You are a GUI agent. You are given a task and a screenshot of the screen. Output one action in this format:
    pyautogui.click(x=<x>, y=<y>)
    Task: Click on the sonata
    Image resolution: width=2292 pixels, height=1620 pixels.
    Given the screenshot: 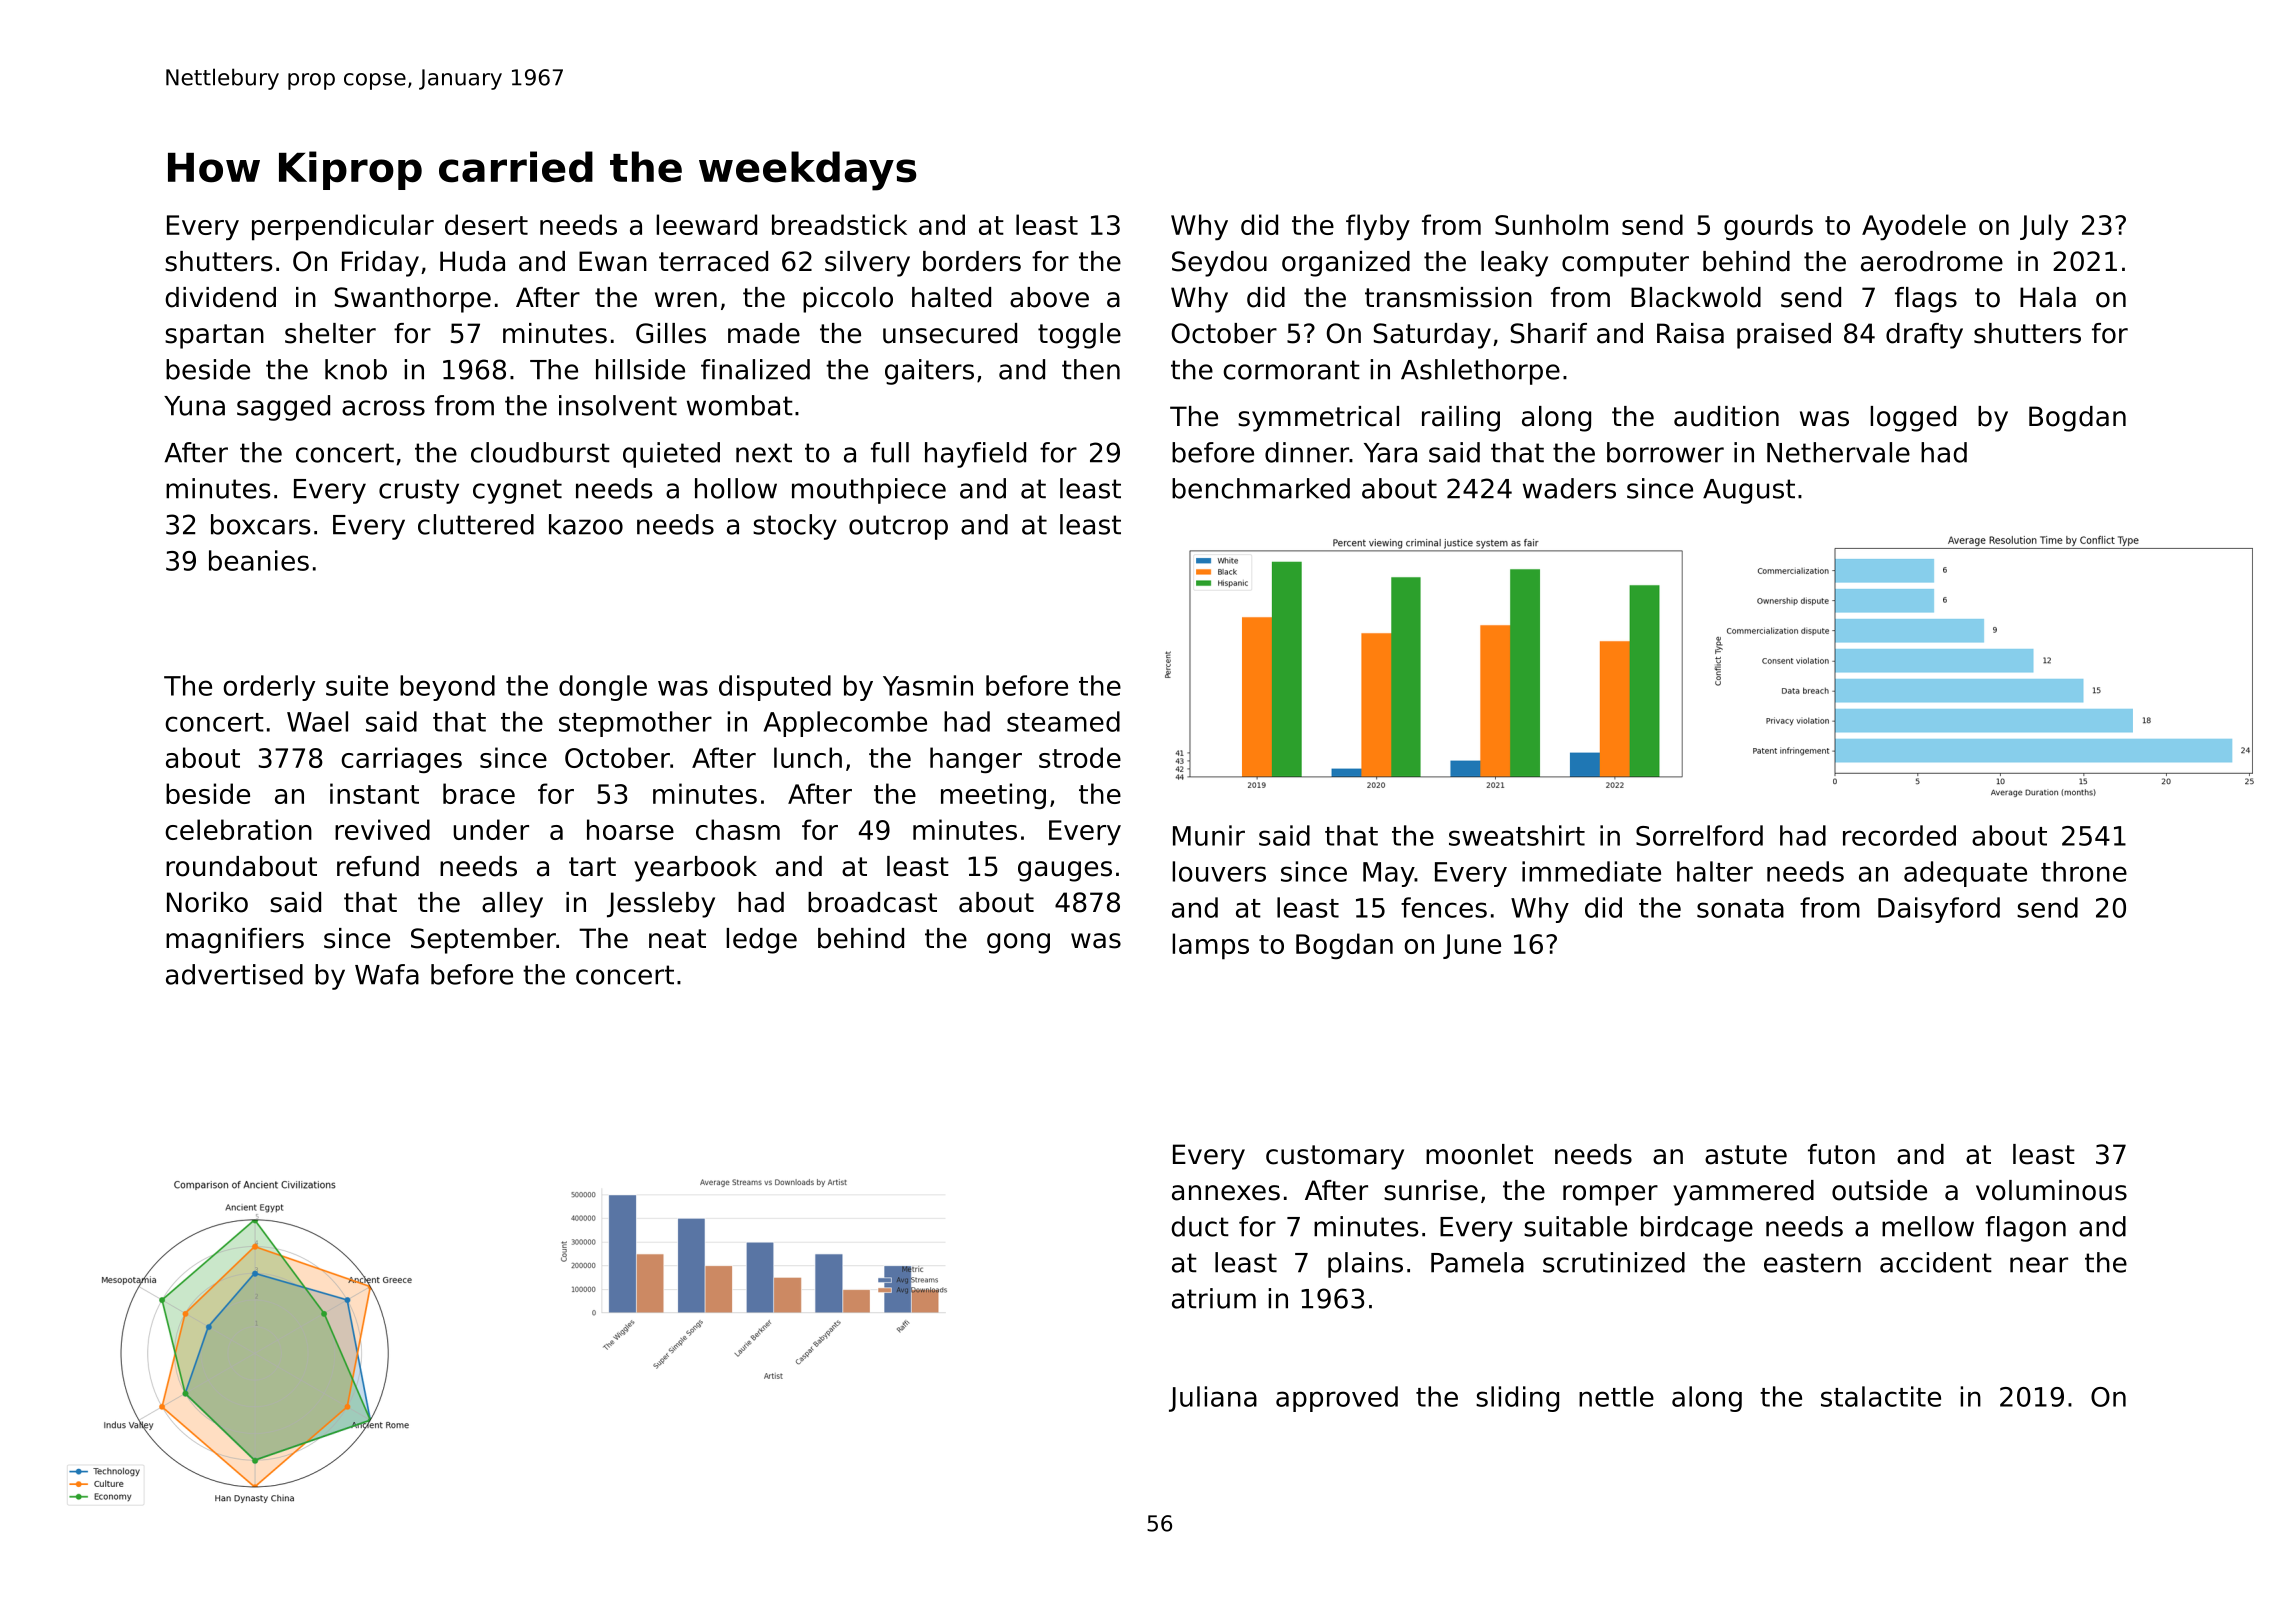 What is the action you would take?
    pyautogui.click(x=1740, y=908)
